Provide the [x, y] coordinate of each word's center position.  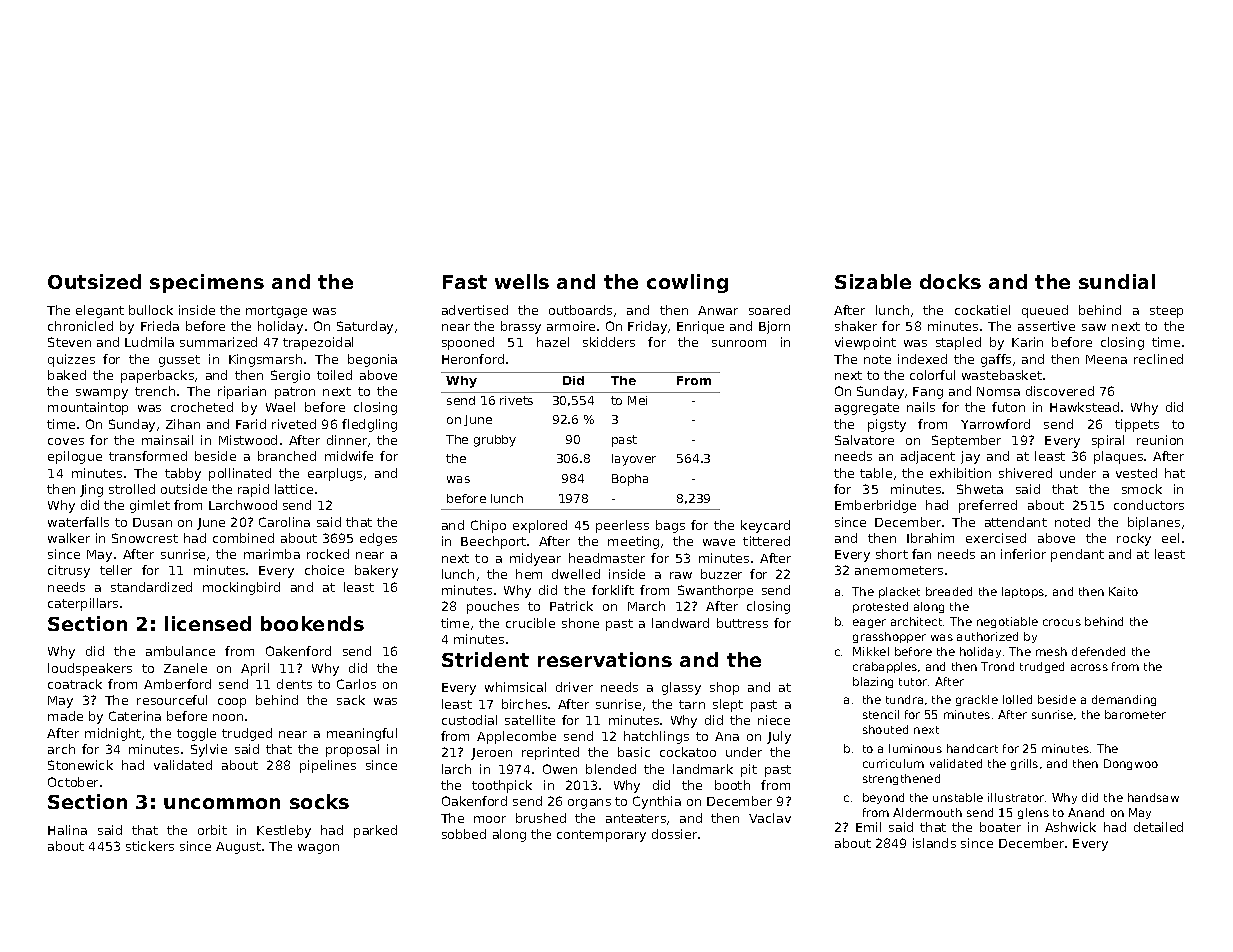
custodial [469, 720]
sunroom [739, 343]
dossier [674, 834]
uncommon [222, 803]
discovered [1060, 391]
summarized [218, 342]
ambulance [180, 651]
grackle [977, 700]
